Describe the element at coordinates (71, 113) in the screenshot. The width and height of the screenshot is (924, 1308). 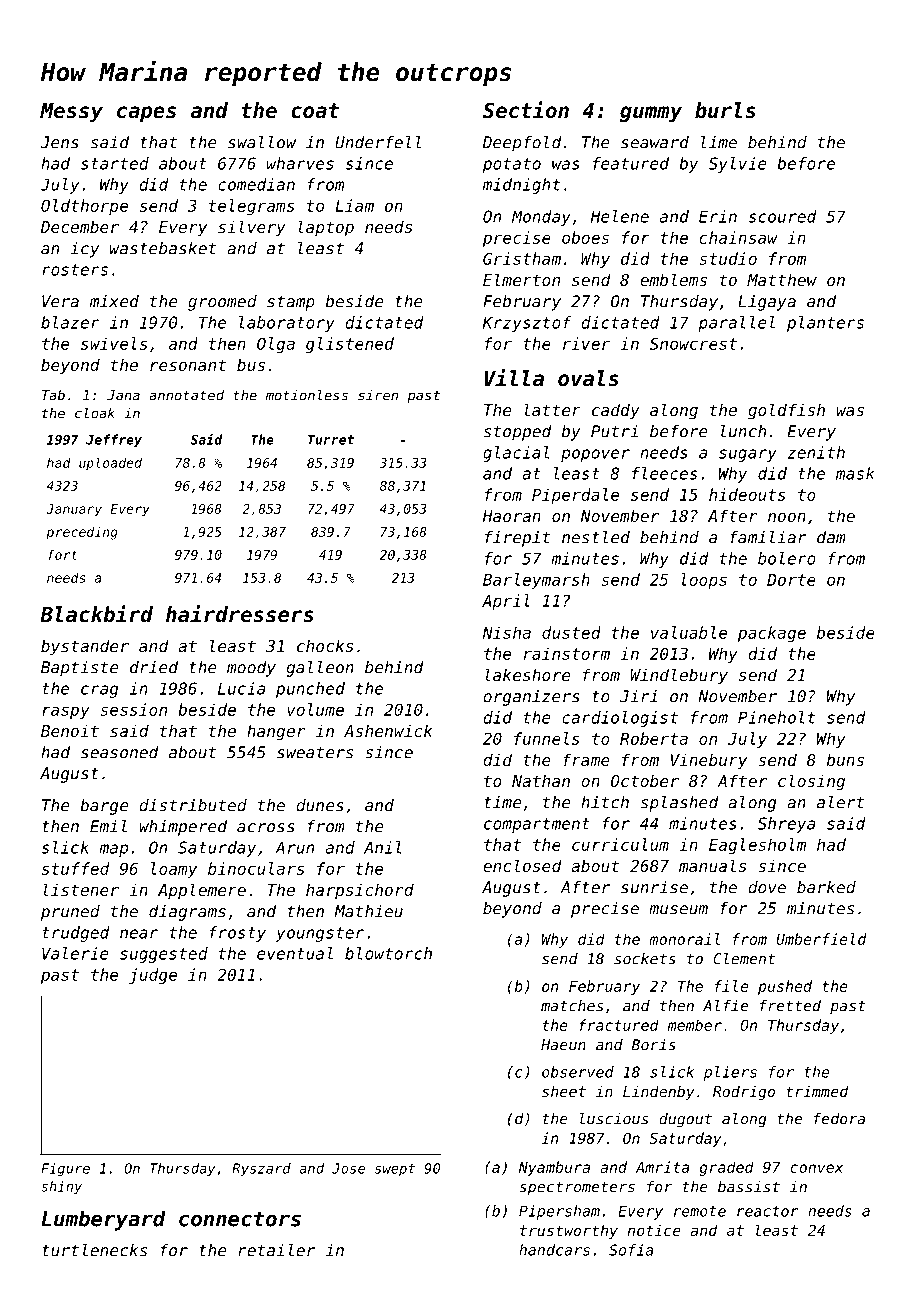
I see `Messy` at that location.
